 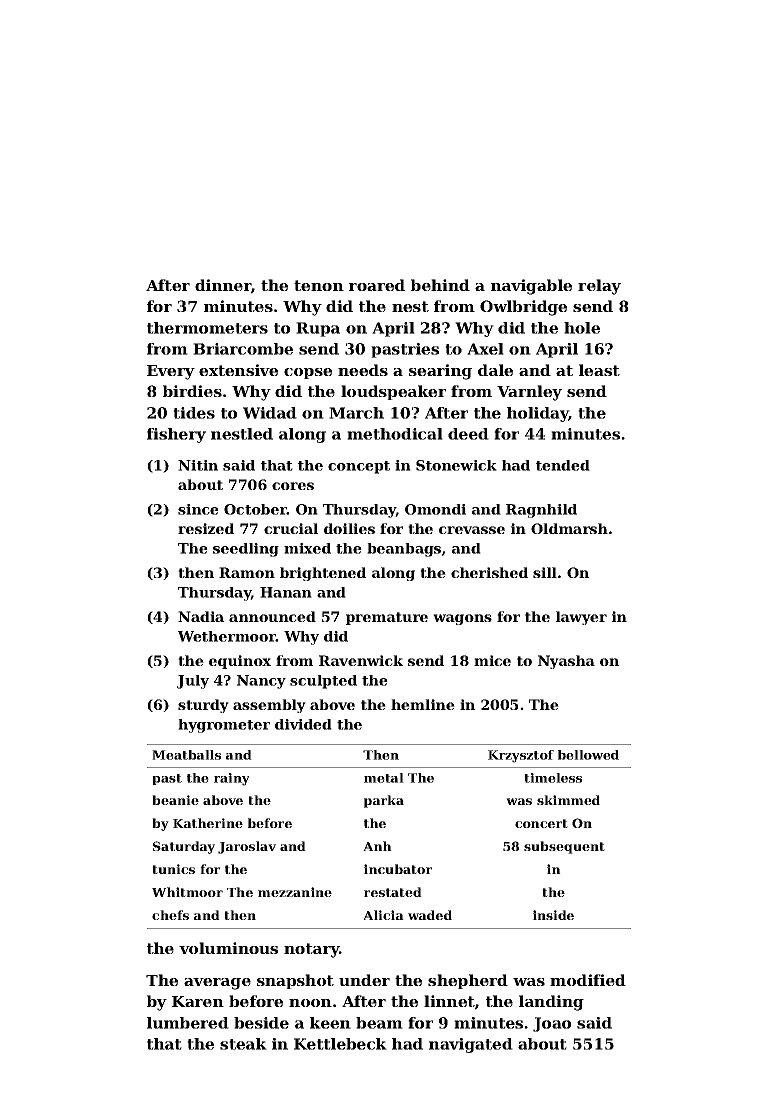 What do you see at coordinates (599, 370) in the screenshot?
I see `least` at bounding box center [599, 370].
